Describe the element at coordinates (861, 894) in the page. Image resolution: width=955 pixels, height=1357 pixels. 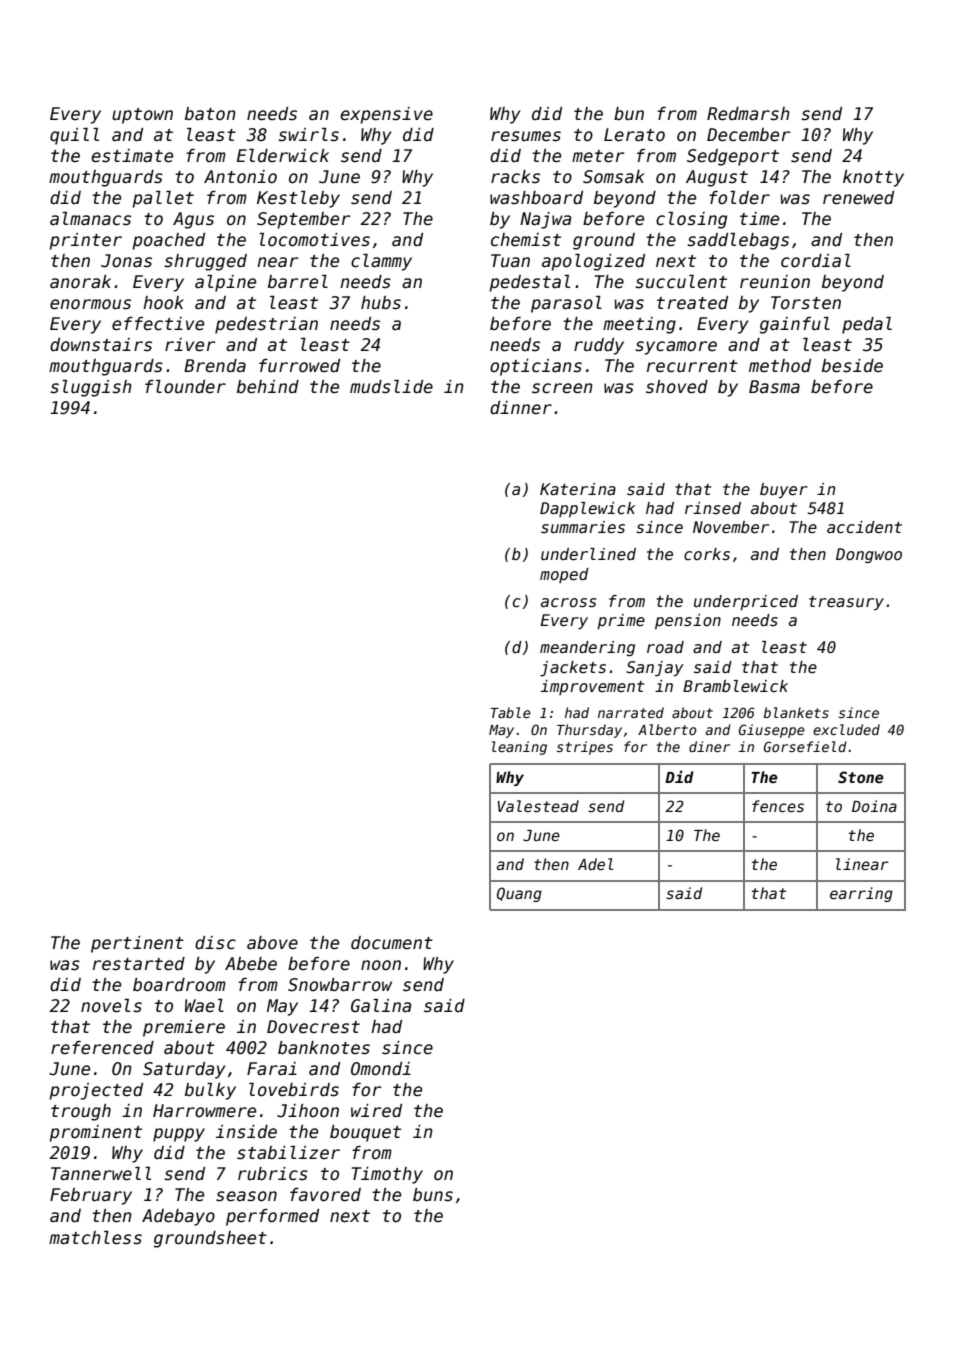
I see `earring` at that location.
